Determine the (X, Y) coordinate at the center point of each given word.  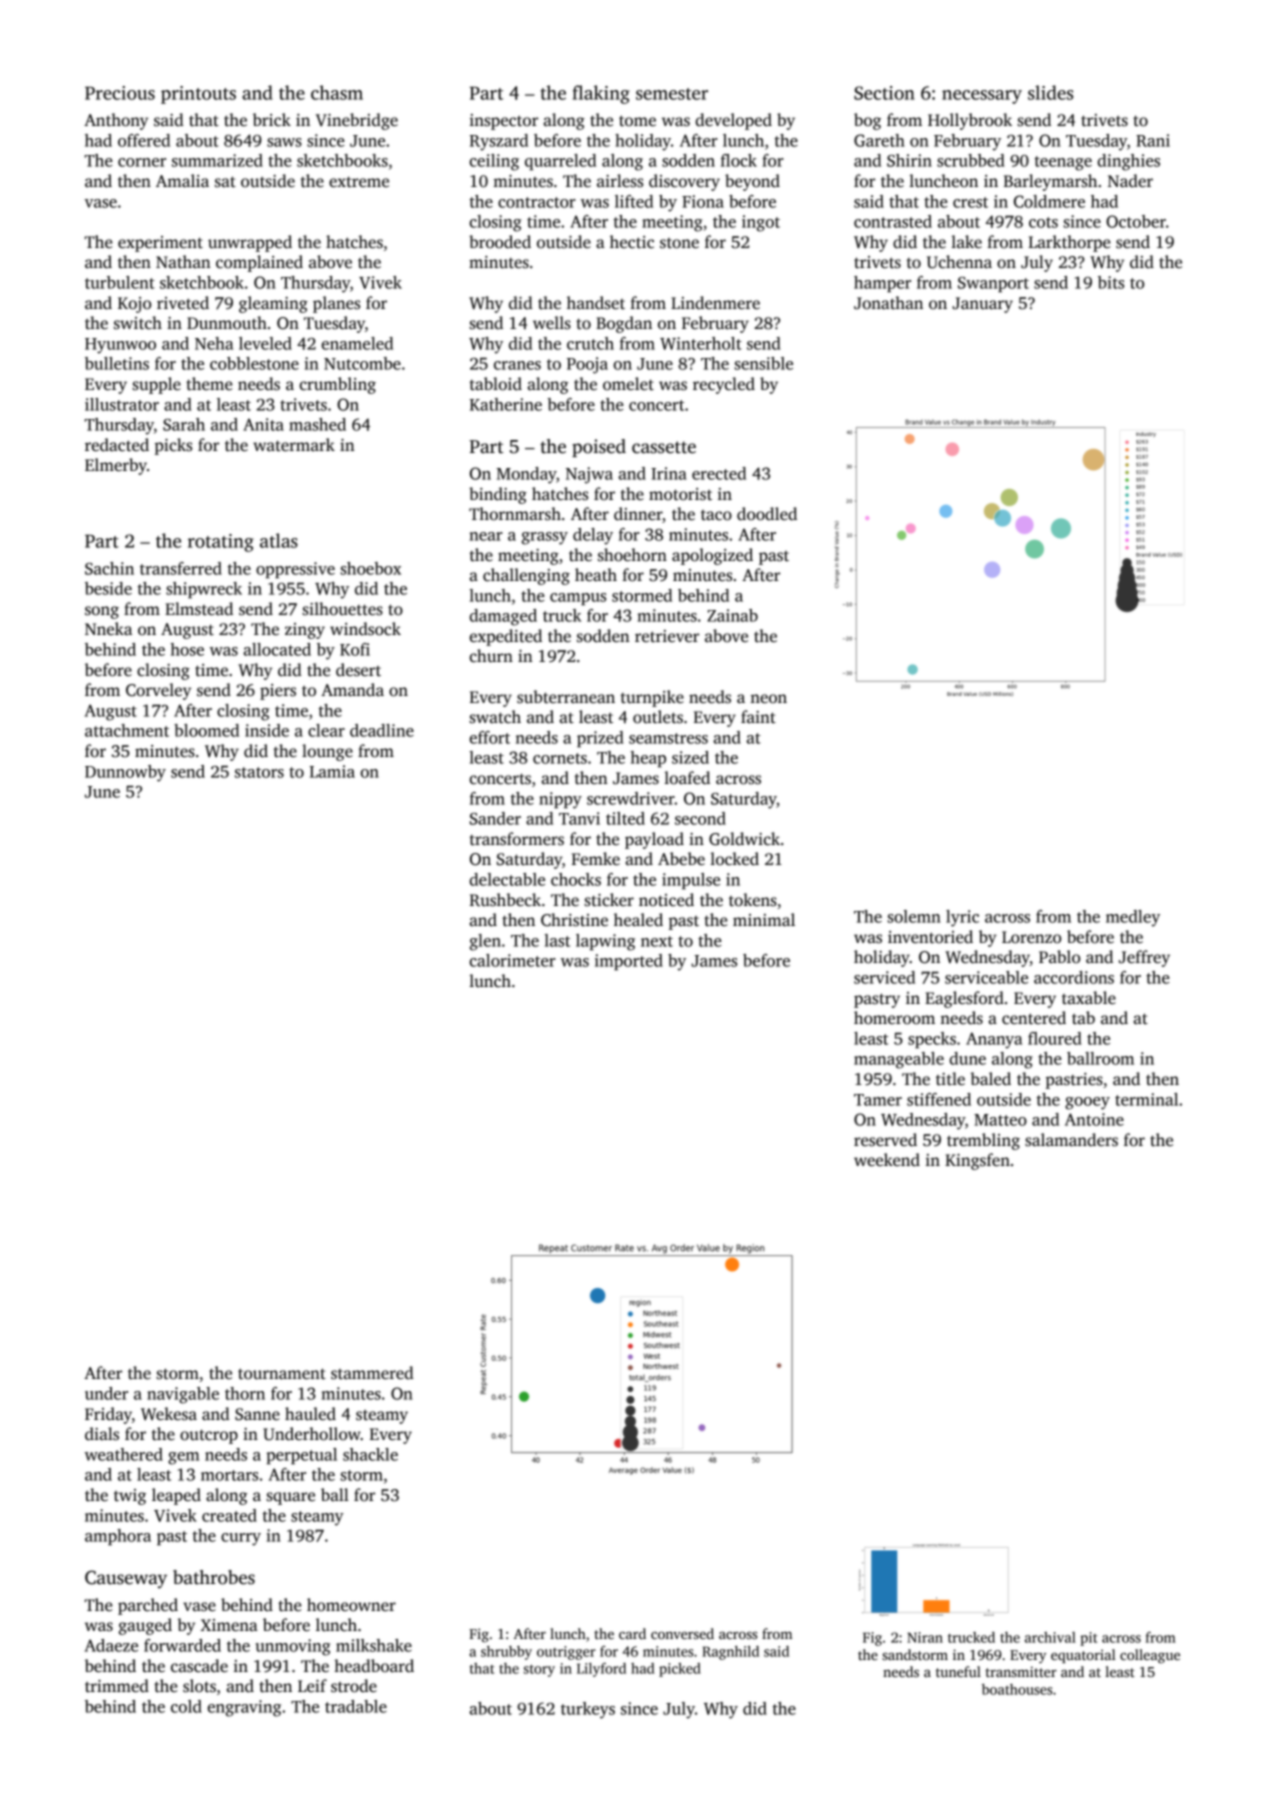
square (290, 1498)
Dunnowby (125, 773)
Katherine (506, 404)
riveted (183, 303)
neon (768, 699)
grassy (545, 538)
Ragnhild (730, 1653)
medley (1133, 918)
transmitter (1021, 1671)
